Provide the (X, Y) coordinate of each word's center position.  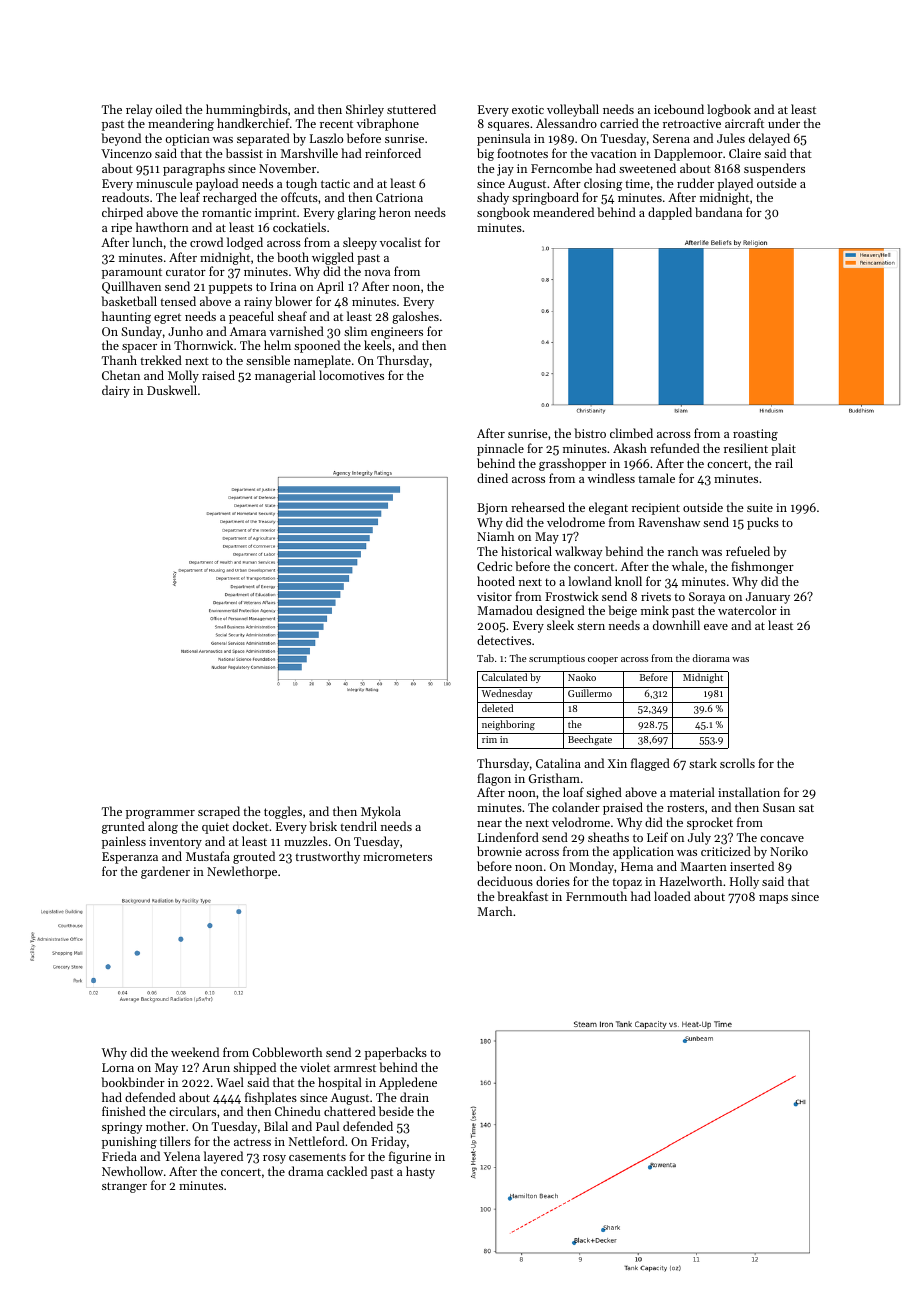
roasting (755, 435)
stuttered (411, 109)
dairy (116, 391)
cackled (347, 1171)
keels (377, 345)
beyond (121, 139)
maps (773, 899)
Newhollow (132, 1171)
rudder (695, 183)
